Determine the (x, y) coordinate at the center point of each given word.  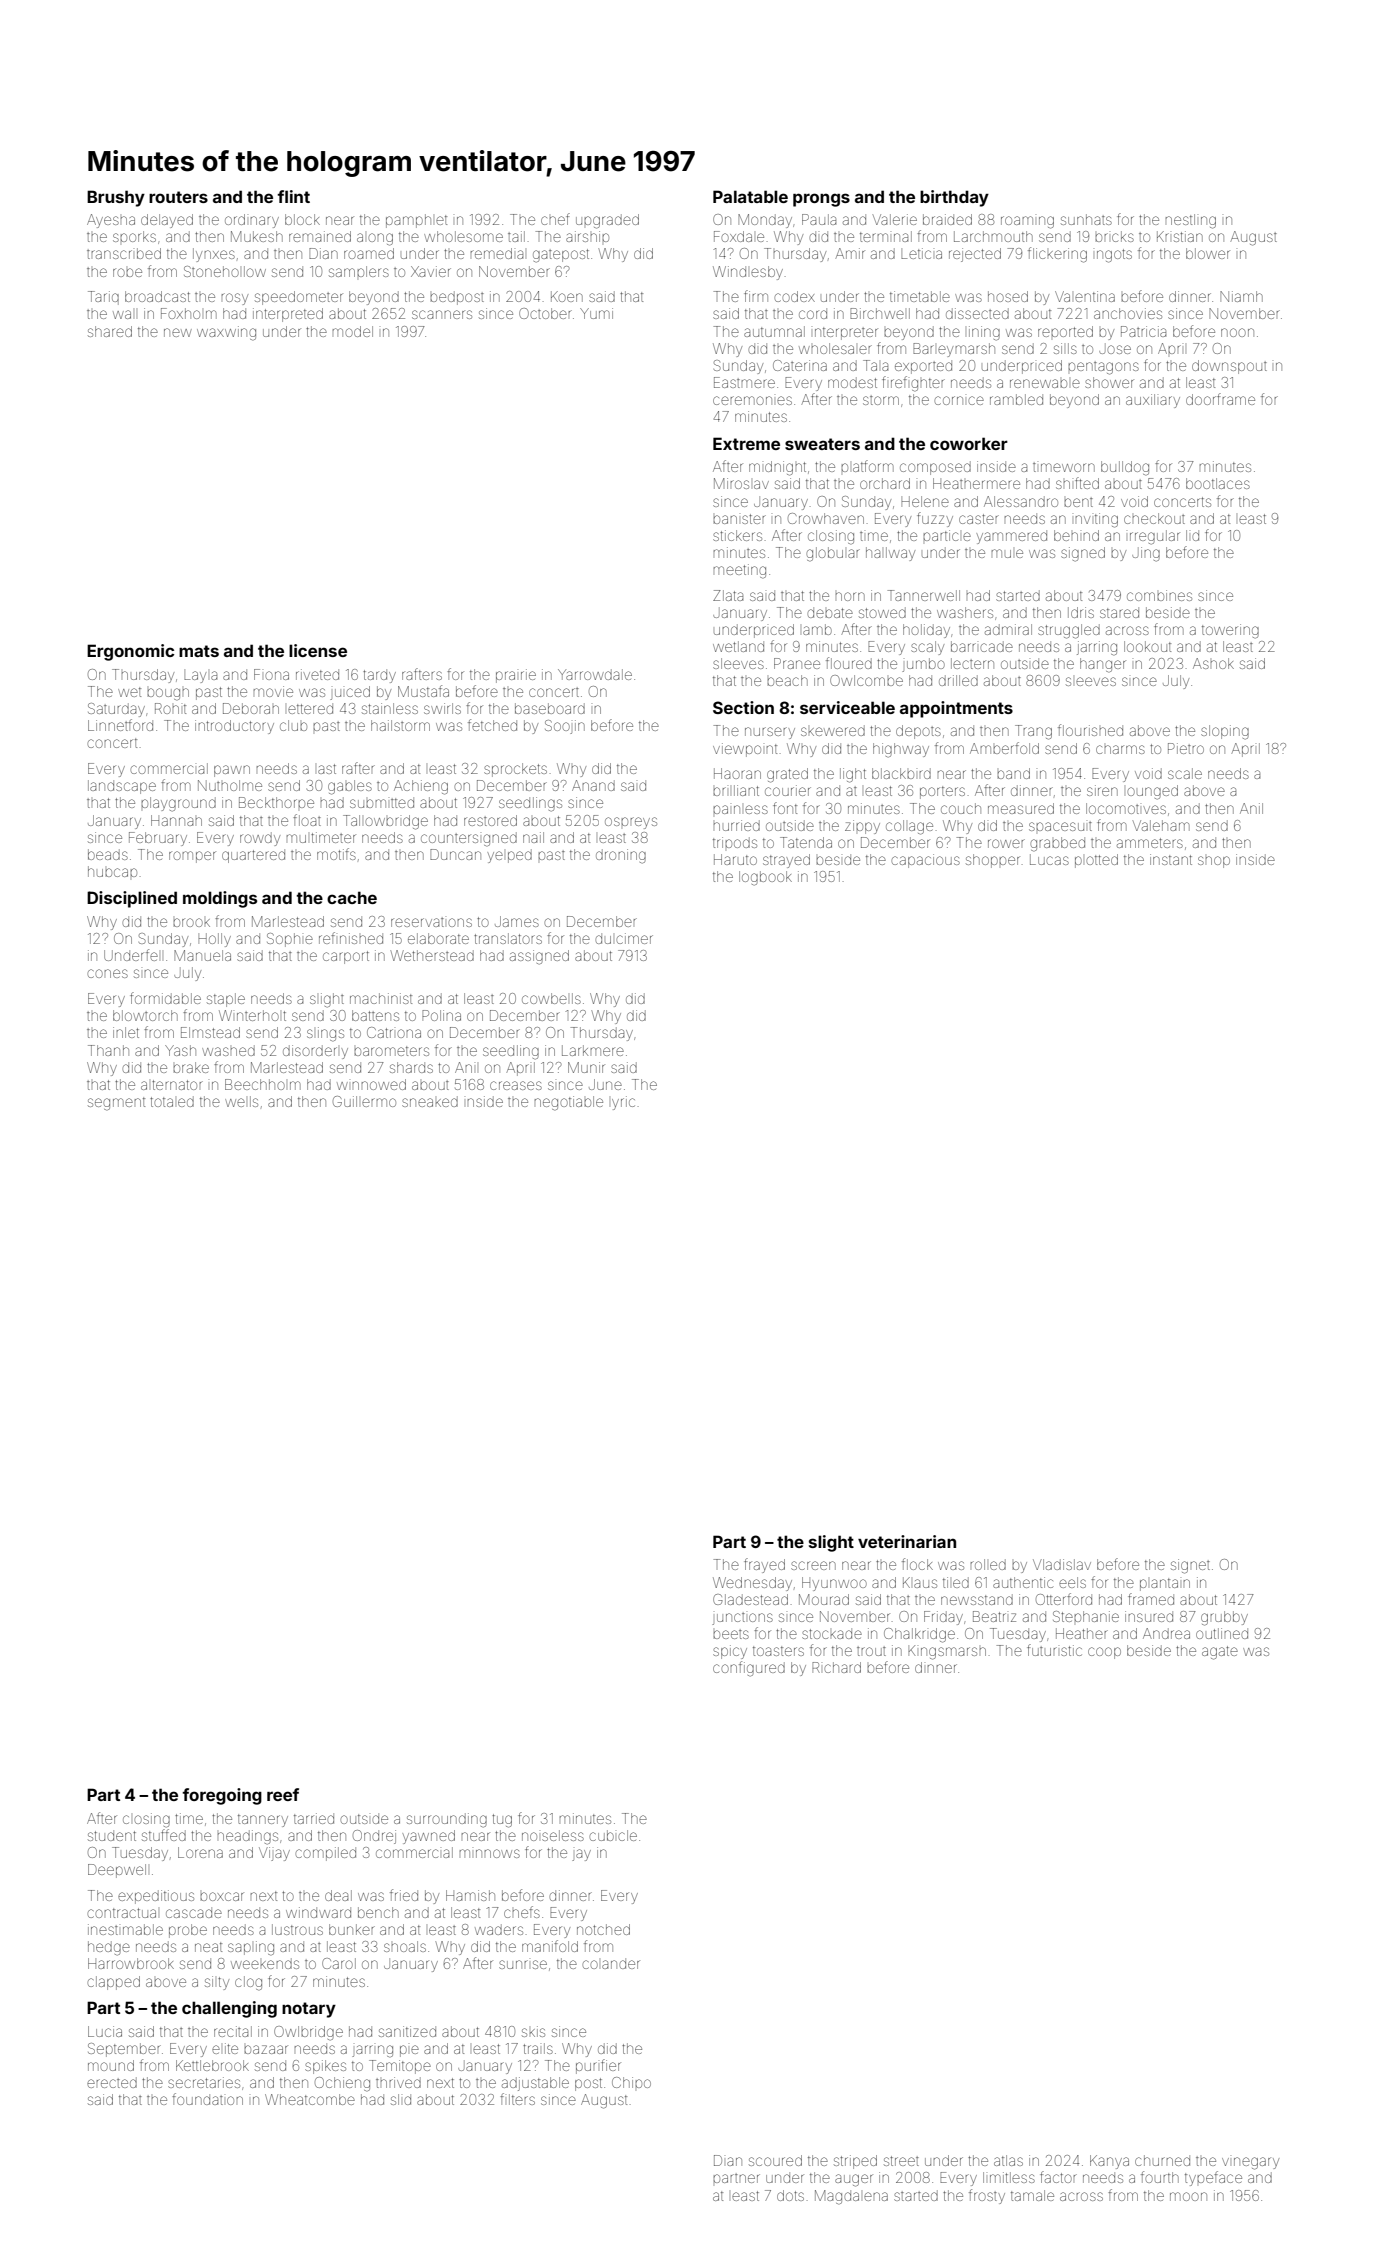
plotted (1096, 861)
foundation (207, 2099)
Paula (819, 219)
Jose (1115, 349)
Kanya (1109, 2162)
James (517, 921)
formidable (165, 998)
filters (517, 2099)
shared (110, 331)
